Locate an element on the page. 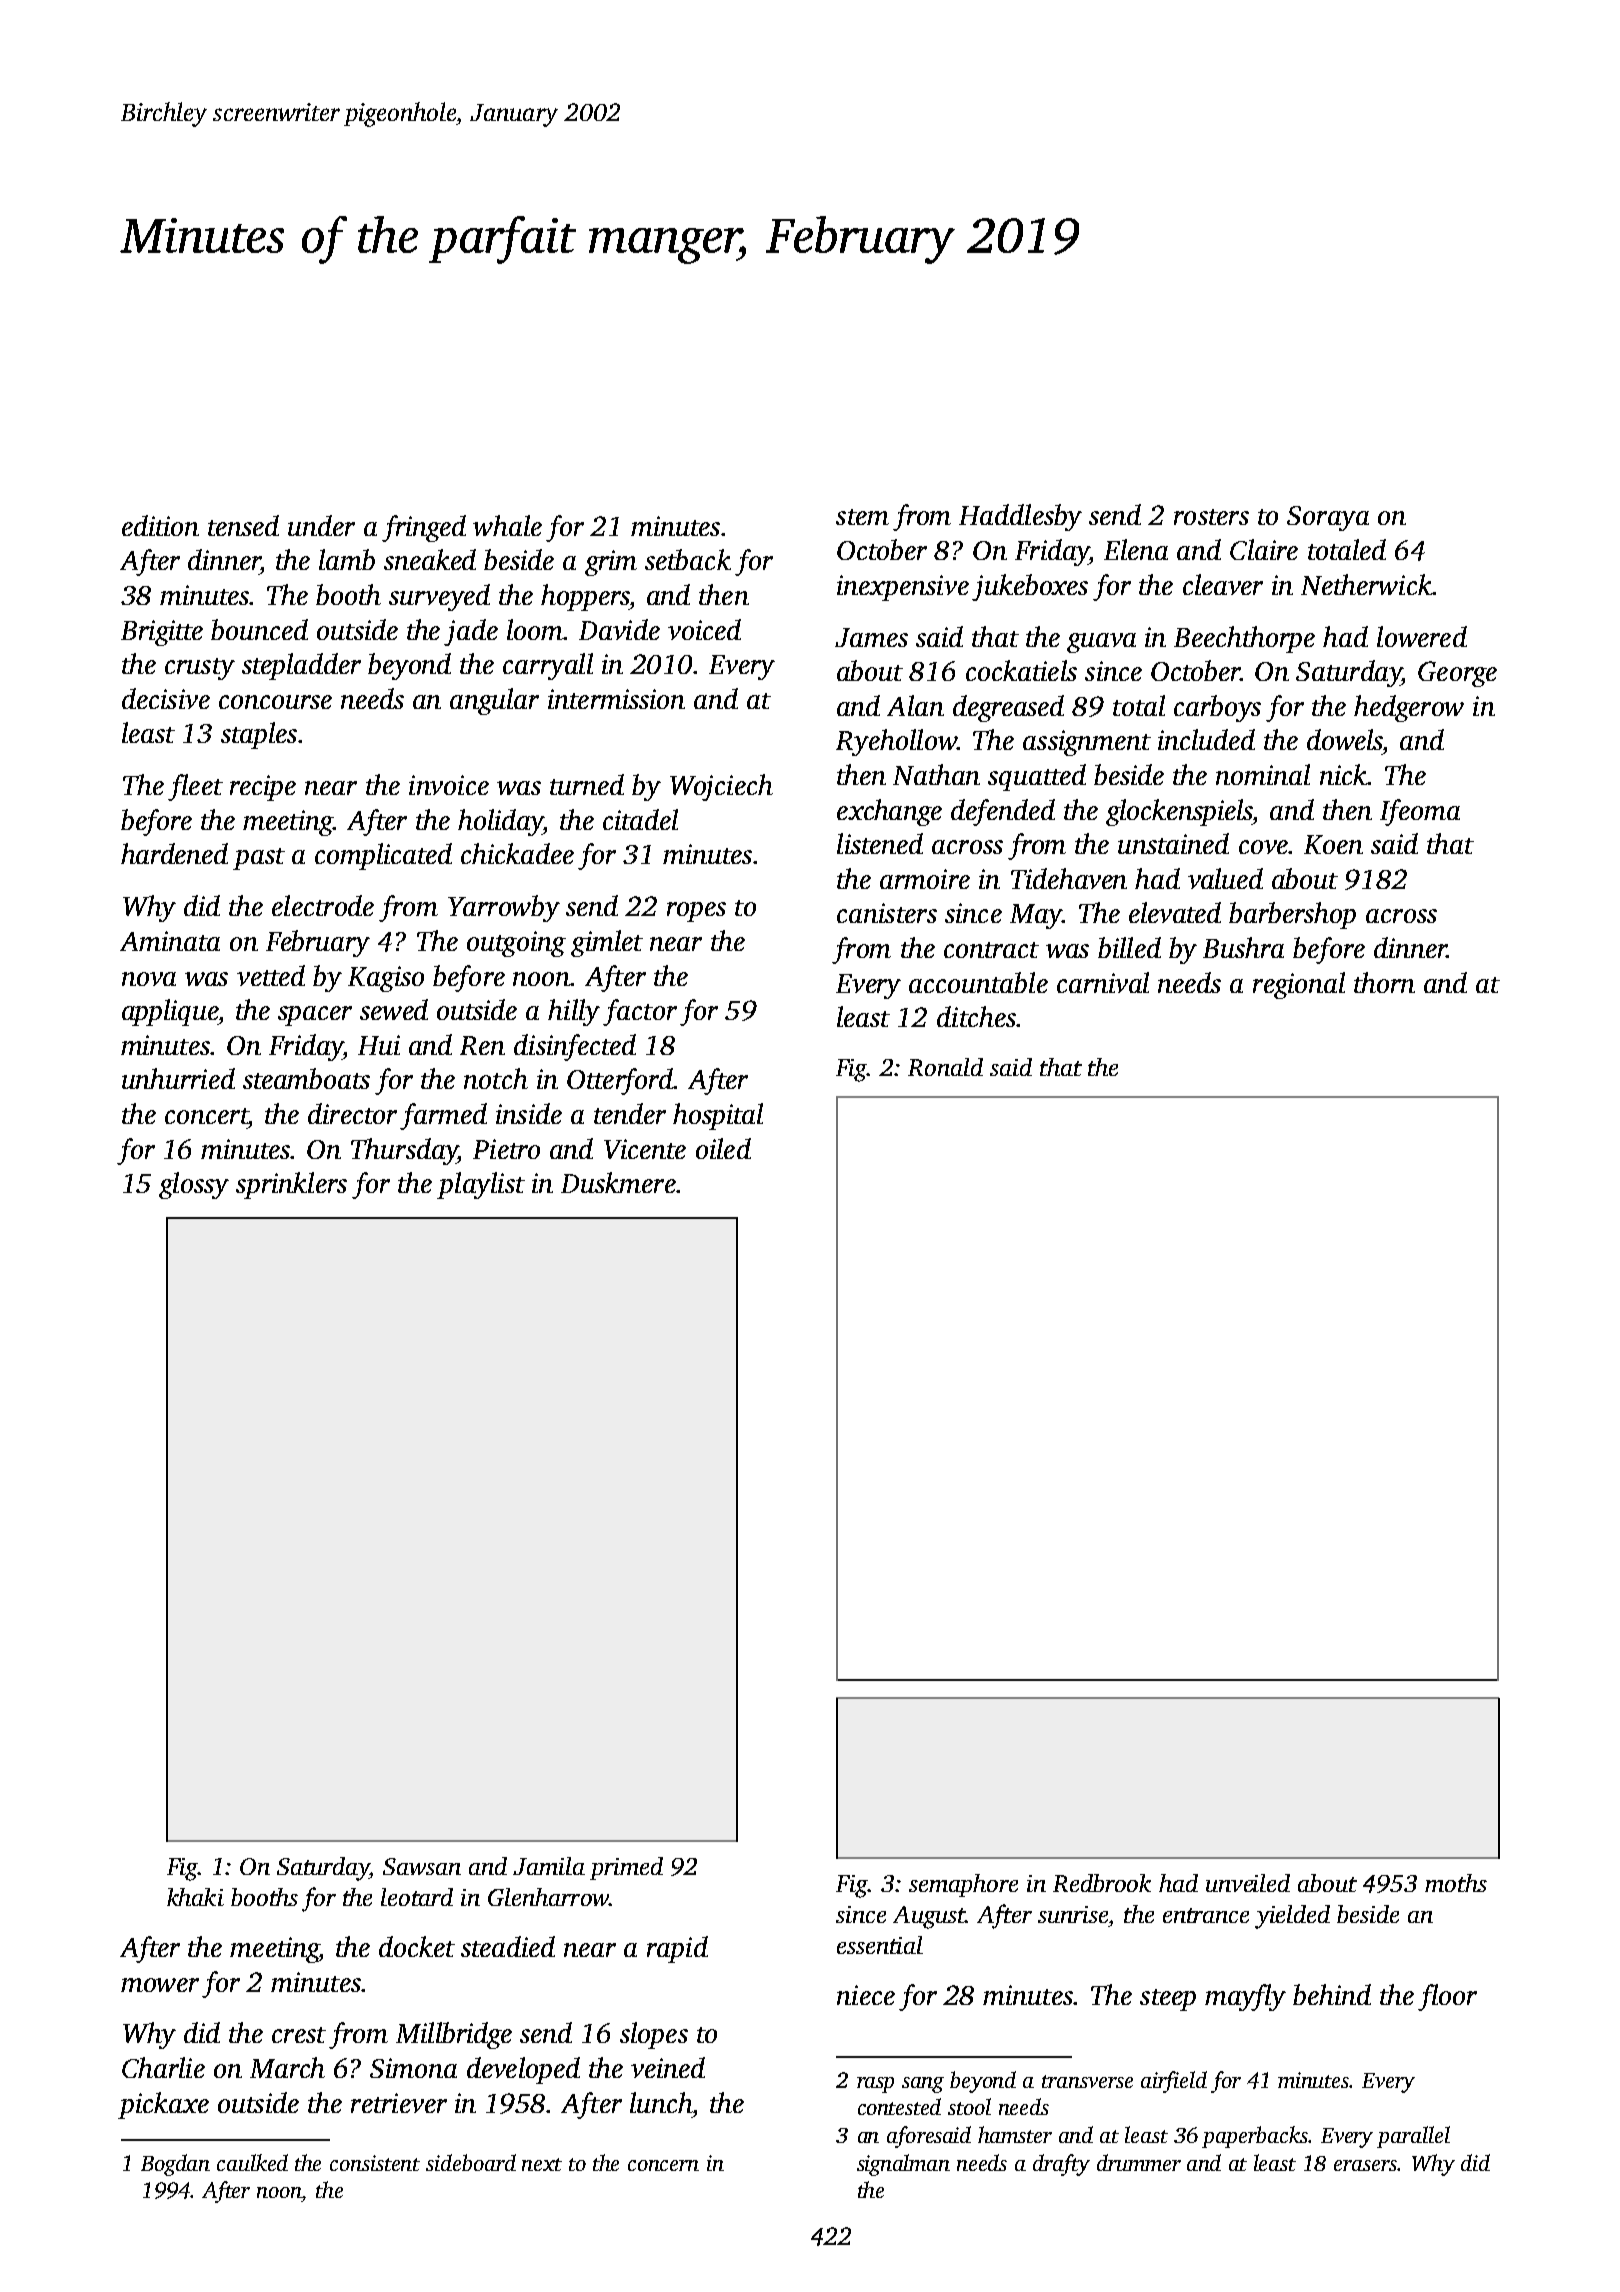 The height and width of the document is (2292, 1620). Ifeoma is located at coordinates (1420, 812).
